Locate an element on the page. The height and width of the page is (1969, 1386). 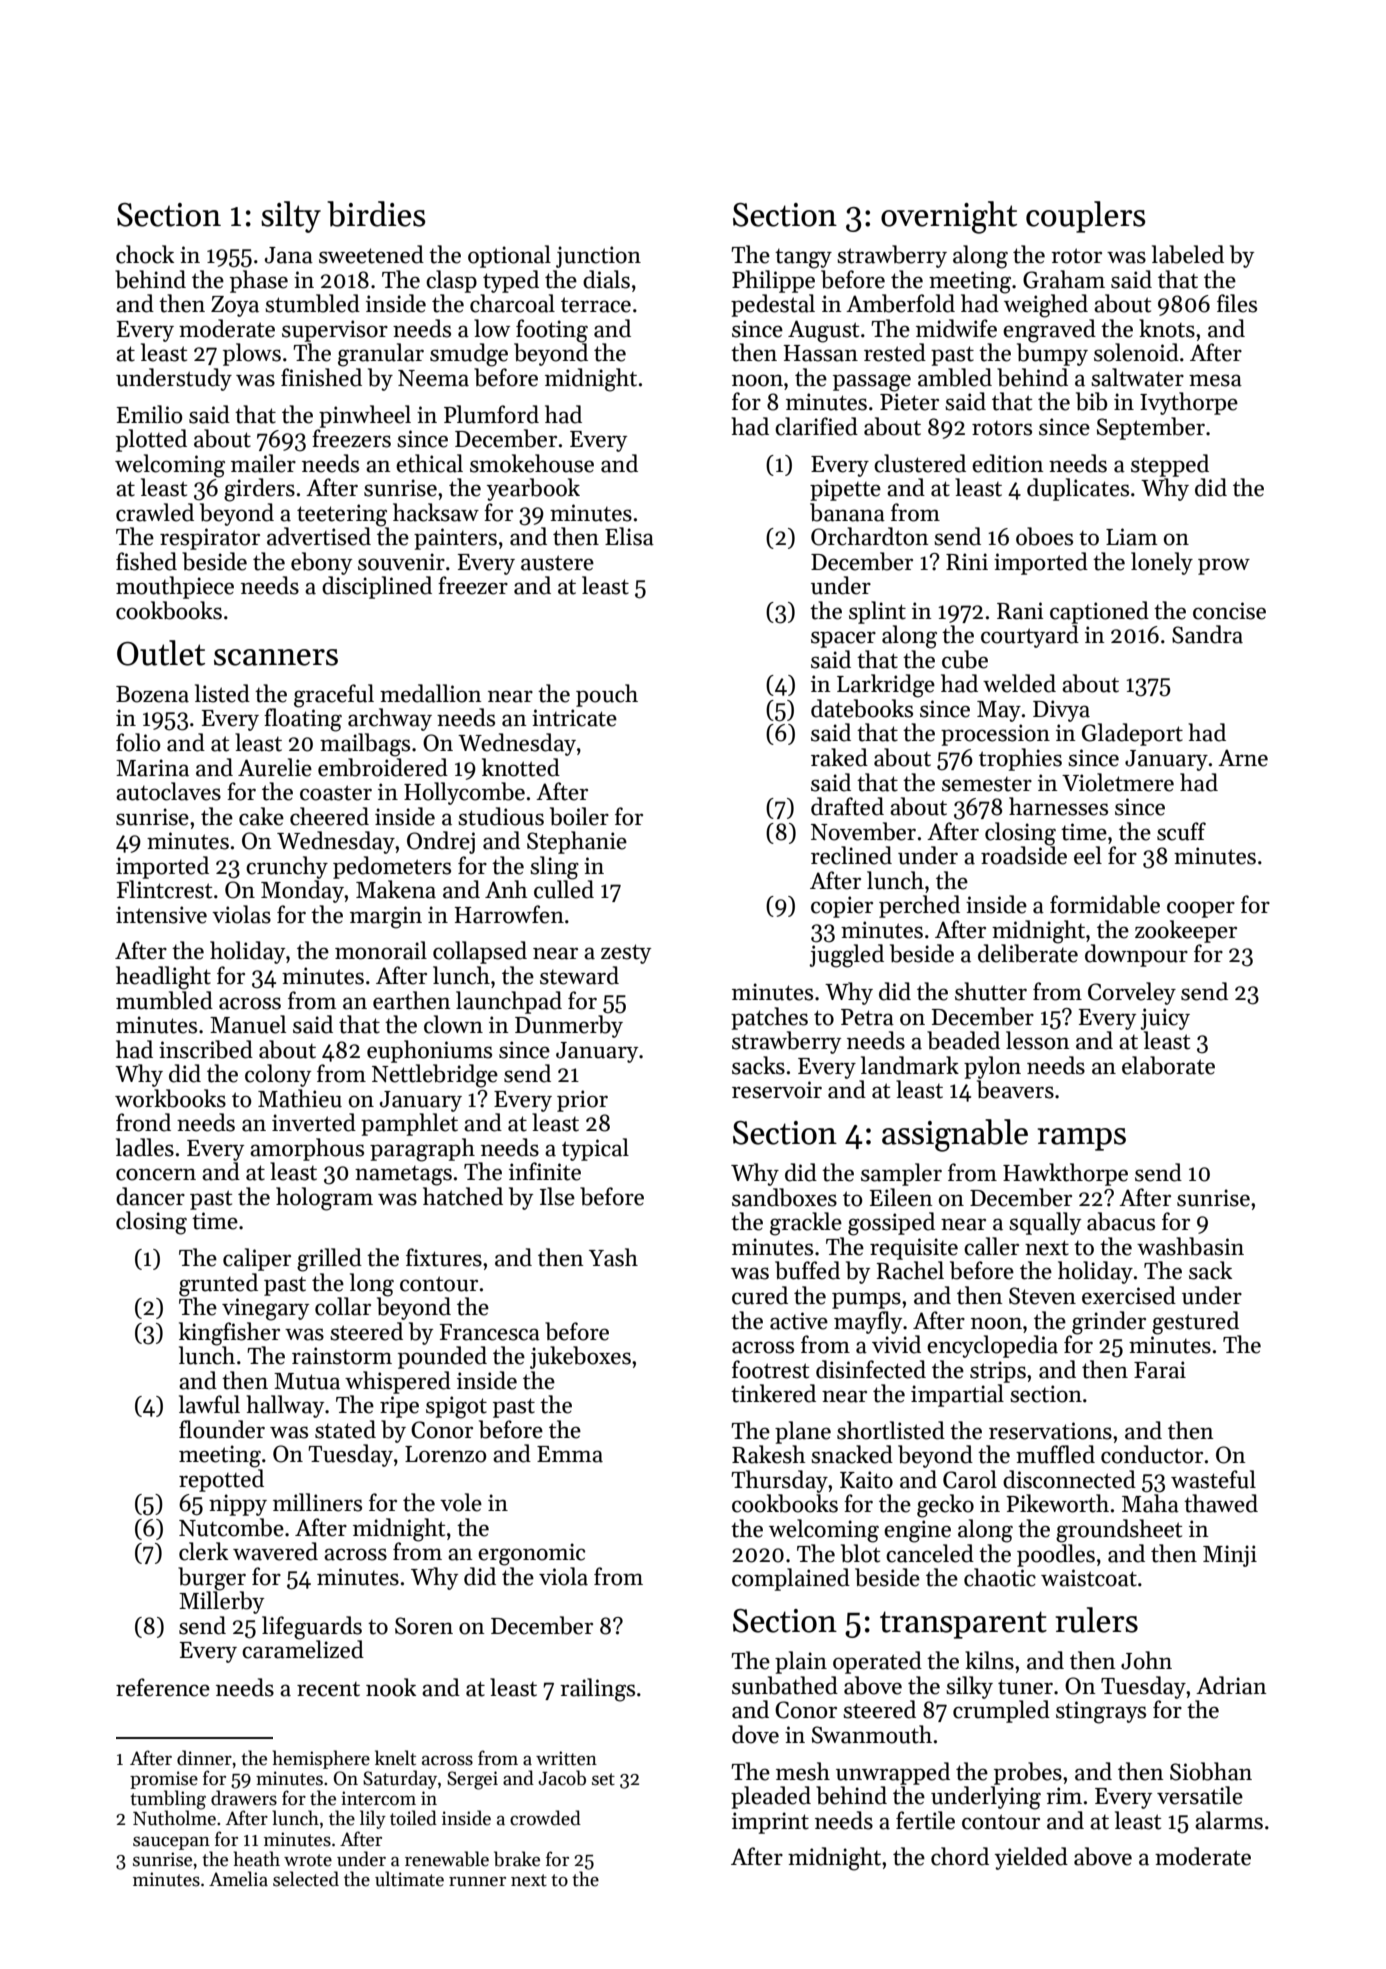
junction is located at coordinates (598, 257).
